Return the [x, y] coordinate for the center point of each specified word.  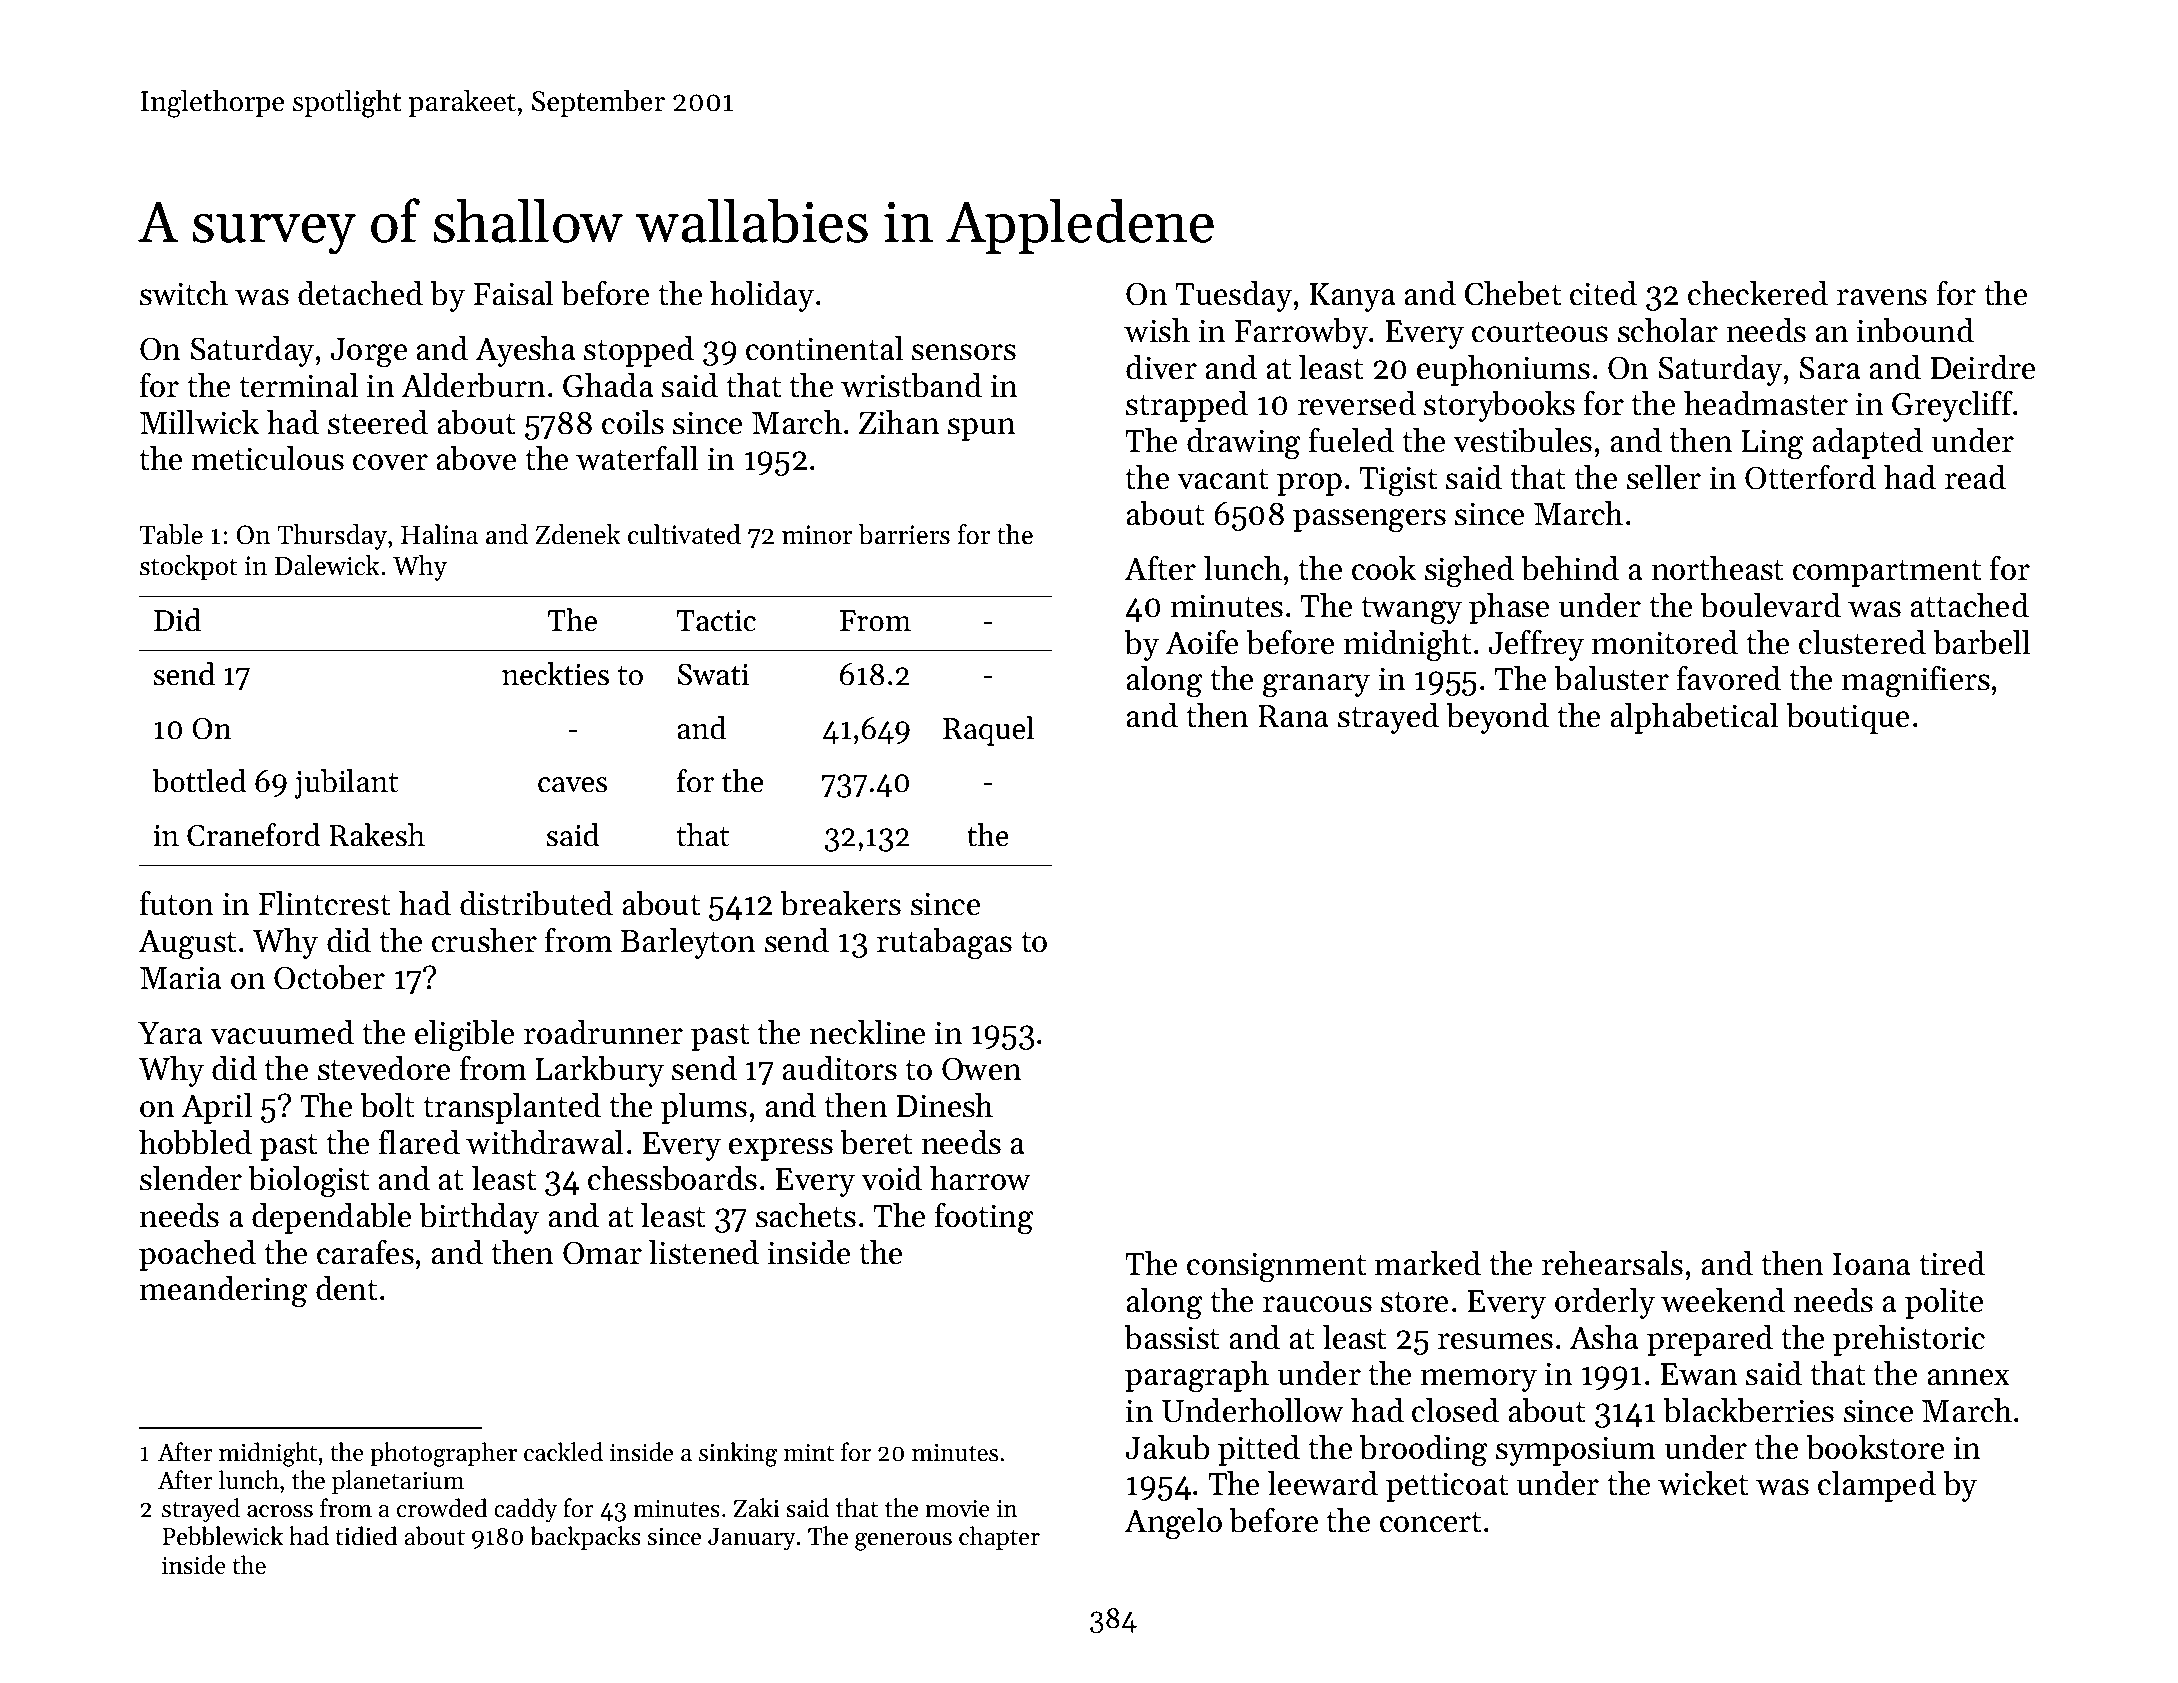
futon [176, 903]
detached [360, 293]
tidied [366, 1536]
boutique [1847, 718]
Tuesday [1233, 296]
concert [1431, 1522]
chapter [999, 1538]
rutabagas [944, 944]
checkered [1758, 293]
